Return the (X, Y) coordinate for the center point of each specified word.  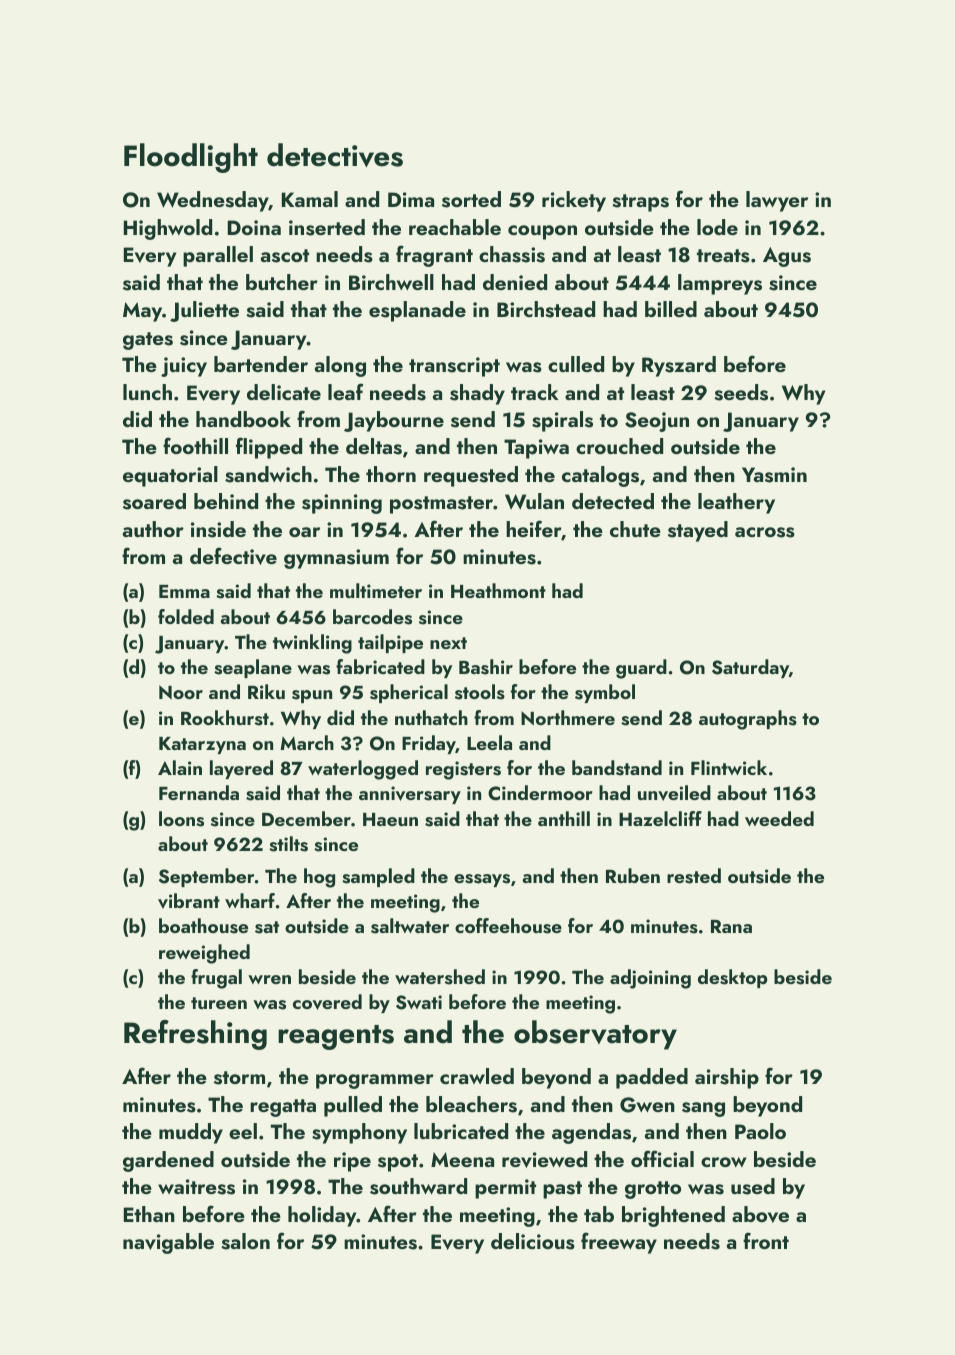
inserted (327, 227)
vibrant (189, 901)
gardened (168, 1161)
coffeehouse (508, 926)
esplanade (417, 311)
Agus (787, 257)
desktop (733, 978)
